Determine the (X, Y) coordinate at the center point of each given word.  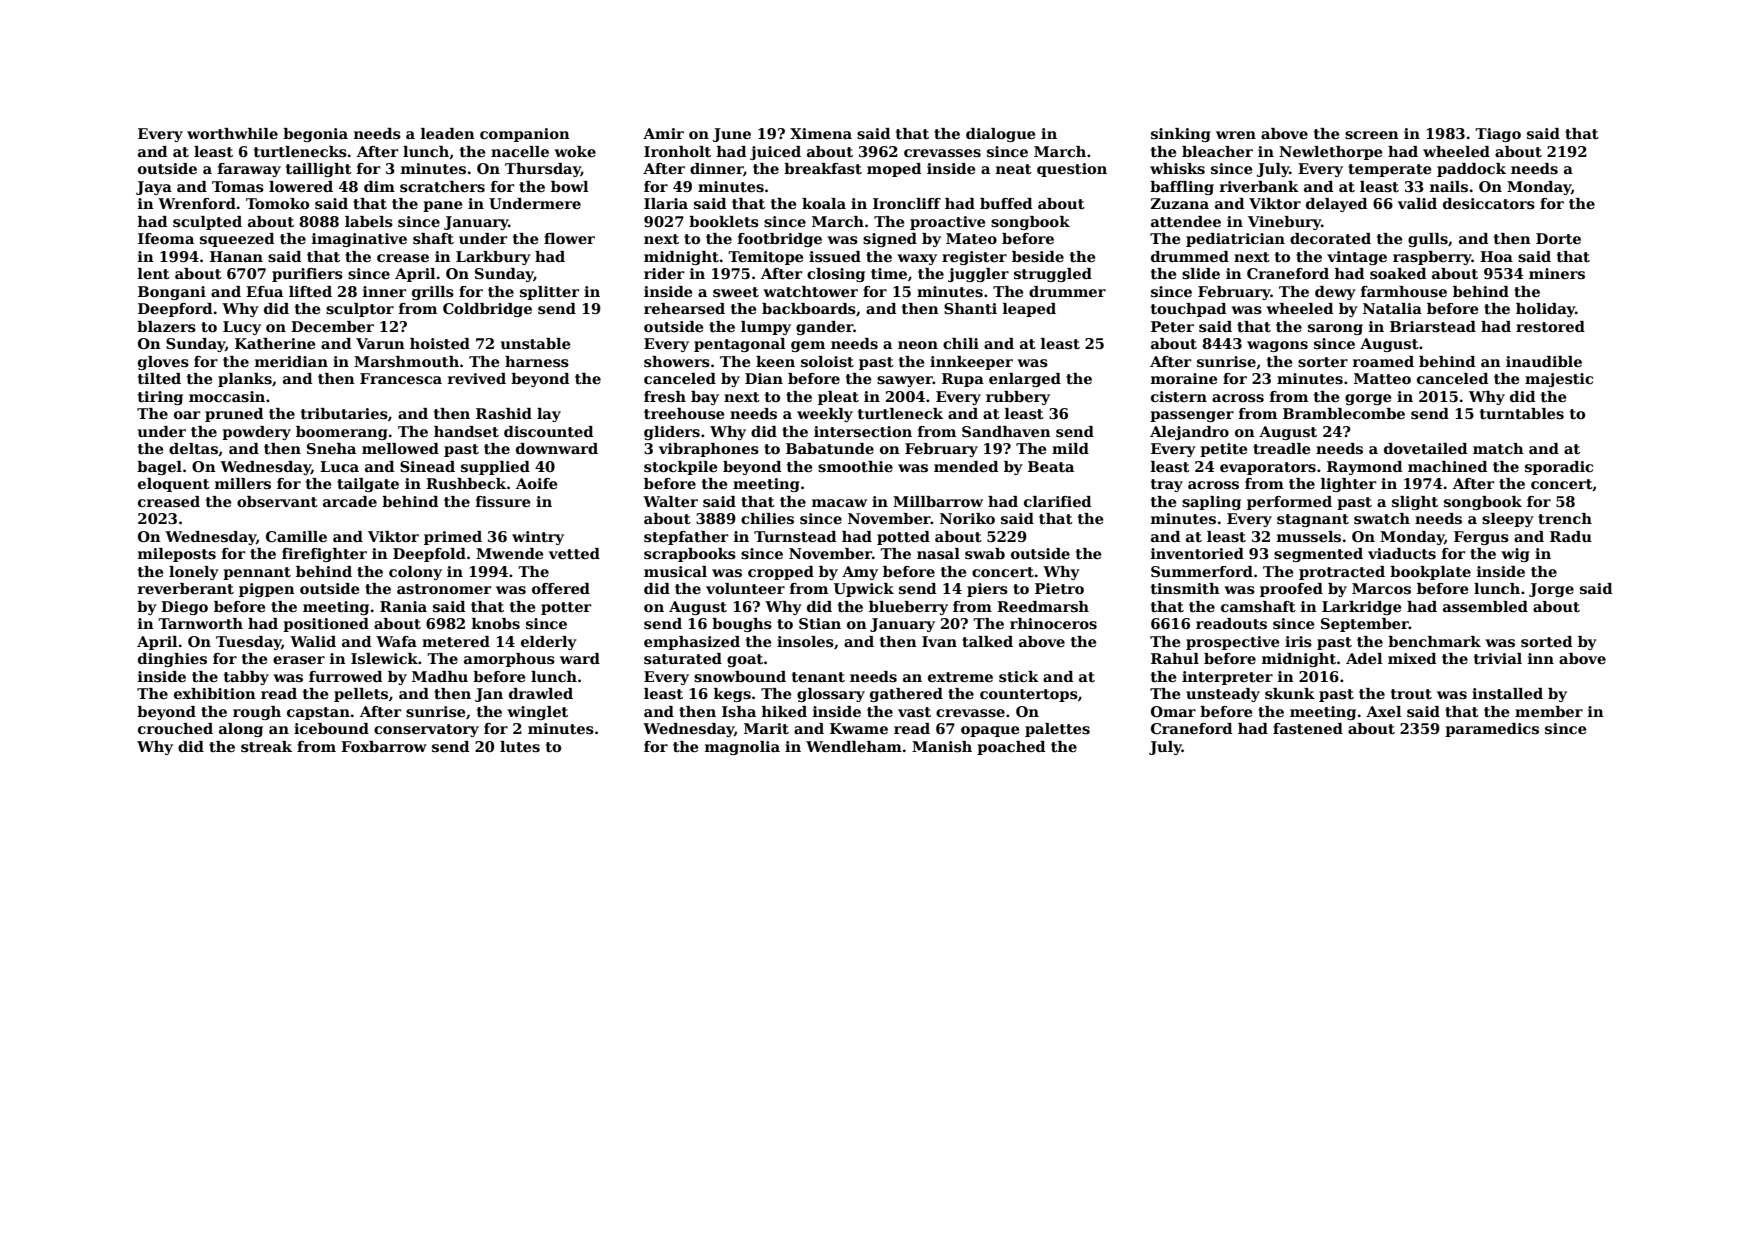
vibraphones (709, 450)
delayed (1336, 205)
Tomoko (277, 203)
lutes (520, 746)
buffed (1006, 203)
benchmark (1434, 641)
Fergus (1481, 538)
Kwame (859, 728)
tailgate (368, 485)
